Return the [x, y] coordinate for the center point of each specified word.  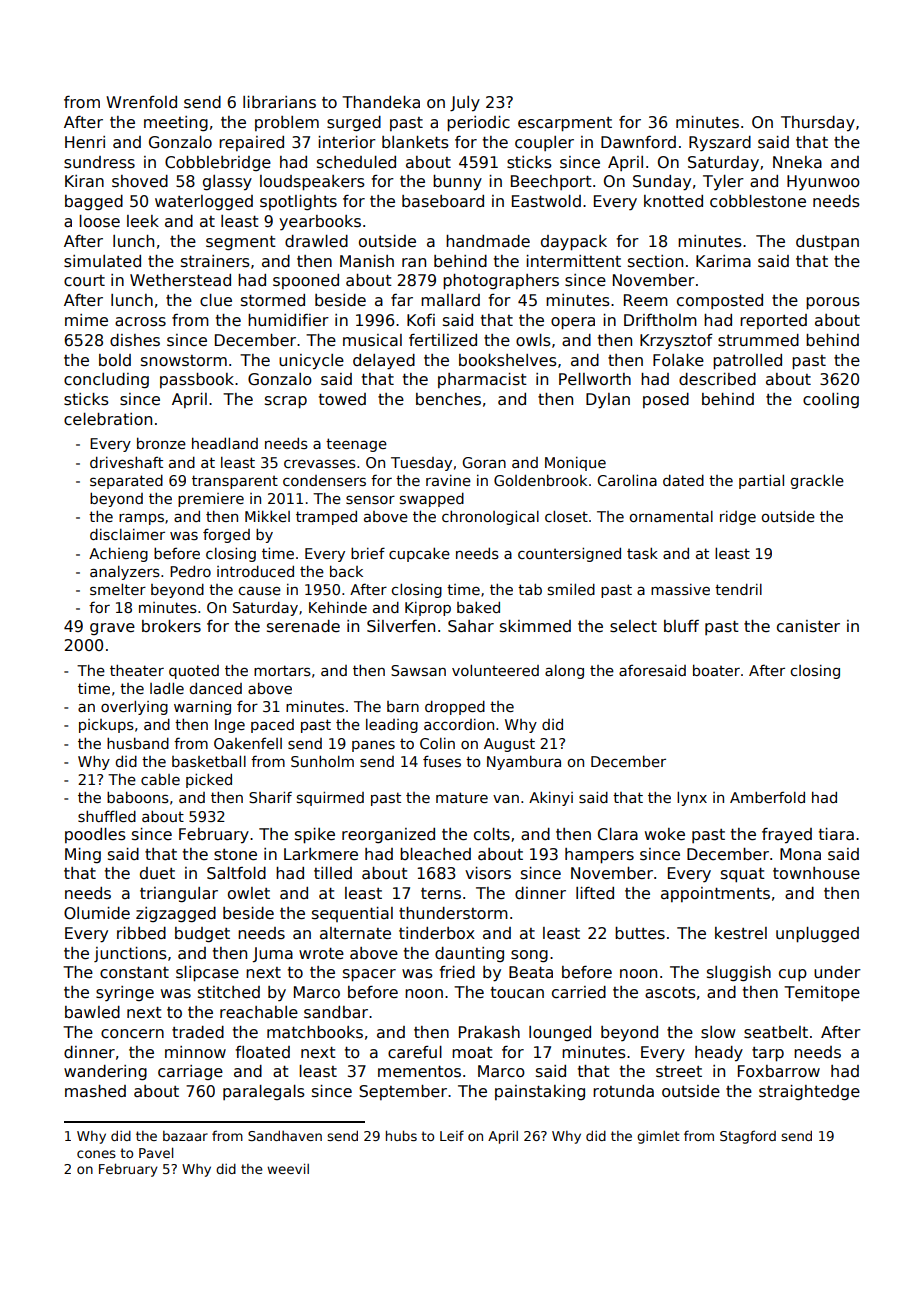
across [140, 322]
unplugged [817, 935]
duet [157, 873]
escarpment [565, 124]
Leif [452, 1135]
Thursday [818, 124]
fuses [442, 761]
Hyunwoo [823, 183]
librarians [279, 102]
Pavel [156, 1152]
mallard [450, 300]
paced [272, 726]
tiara [836, 834]
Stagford [748, 1137]
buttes [640, 933]
